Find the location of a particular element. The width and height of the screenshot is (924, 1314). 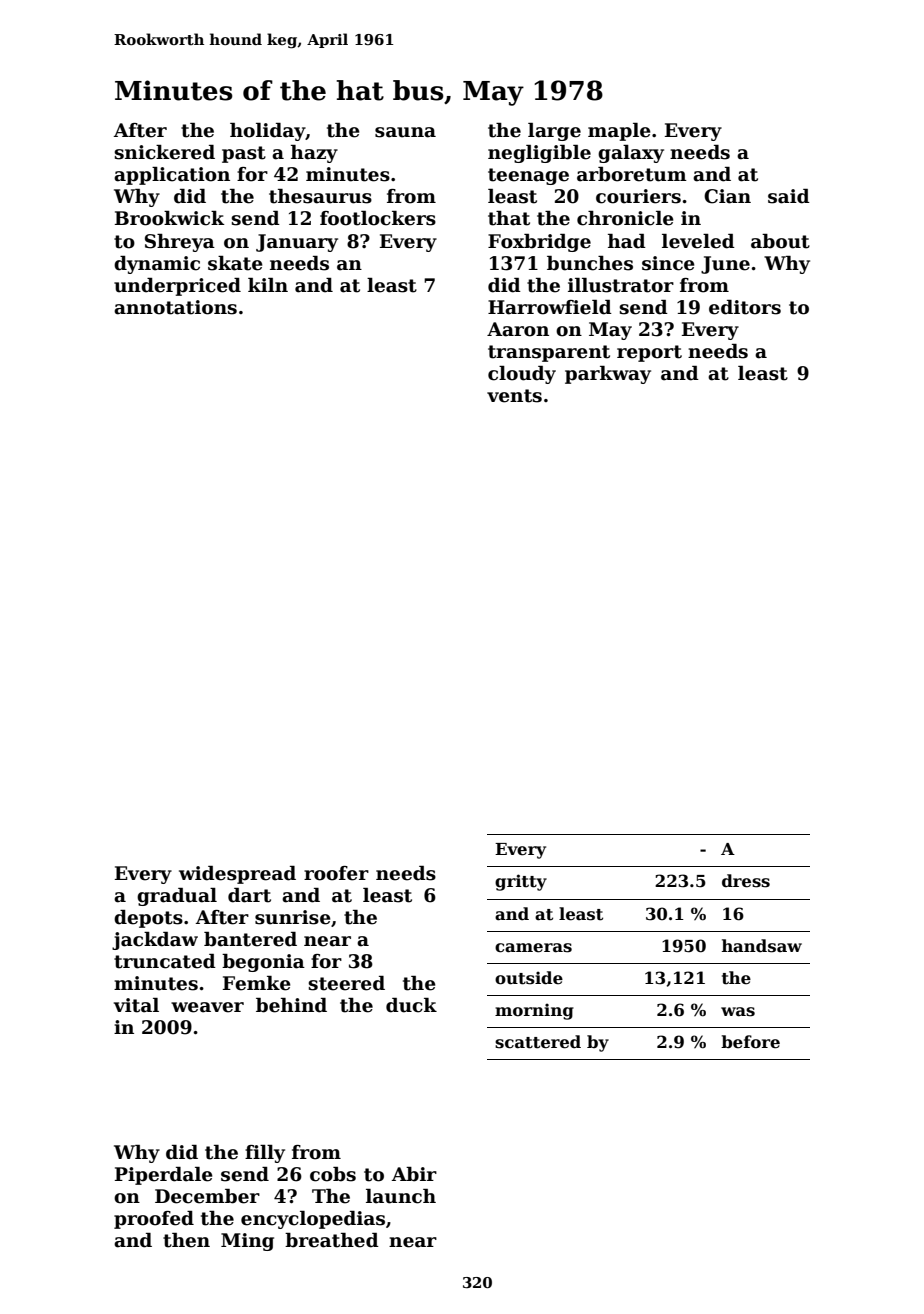

holiday is located at coordinates (268, 132).
